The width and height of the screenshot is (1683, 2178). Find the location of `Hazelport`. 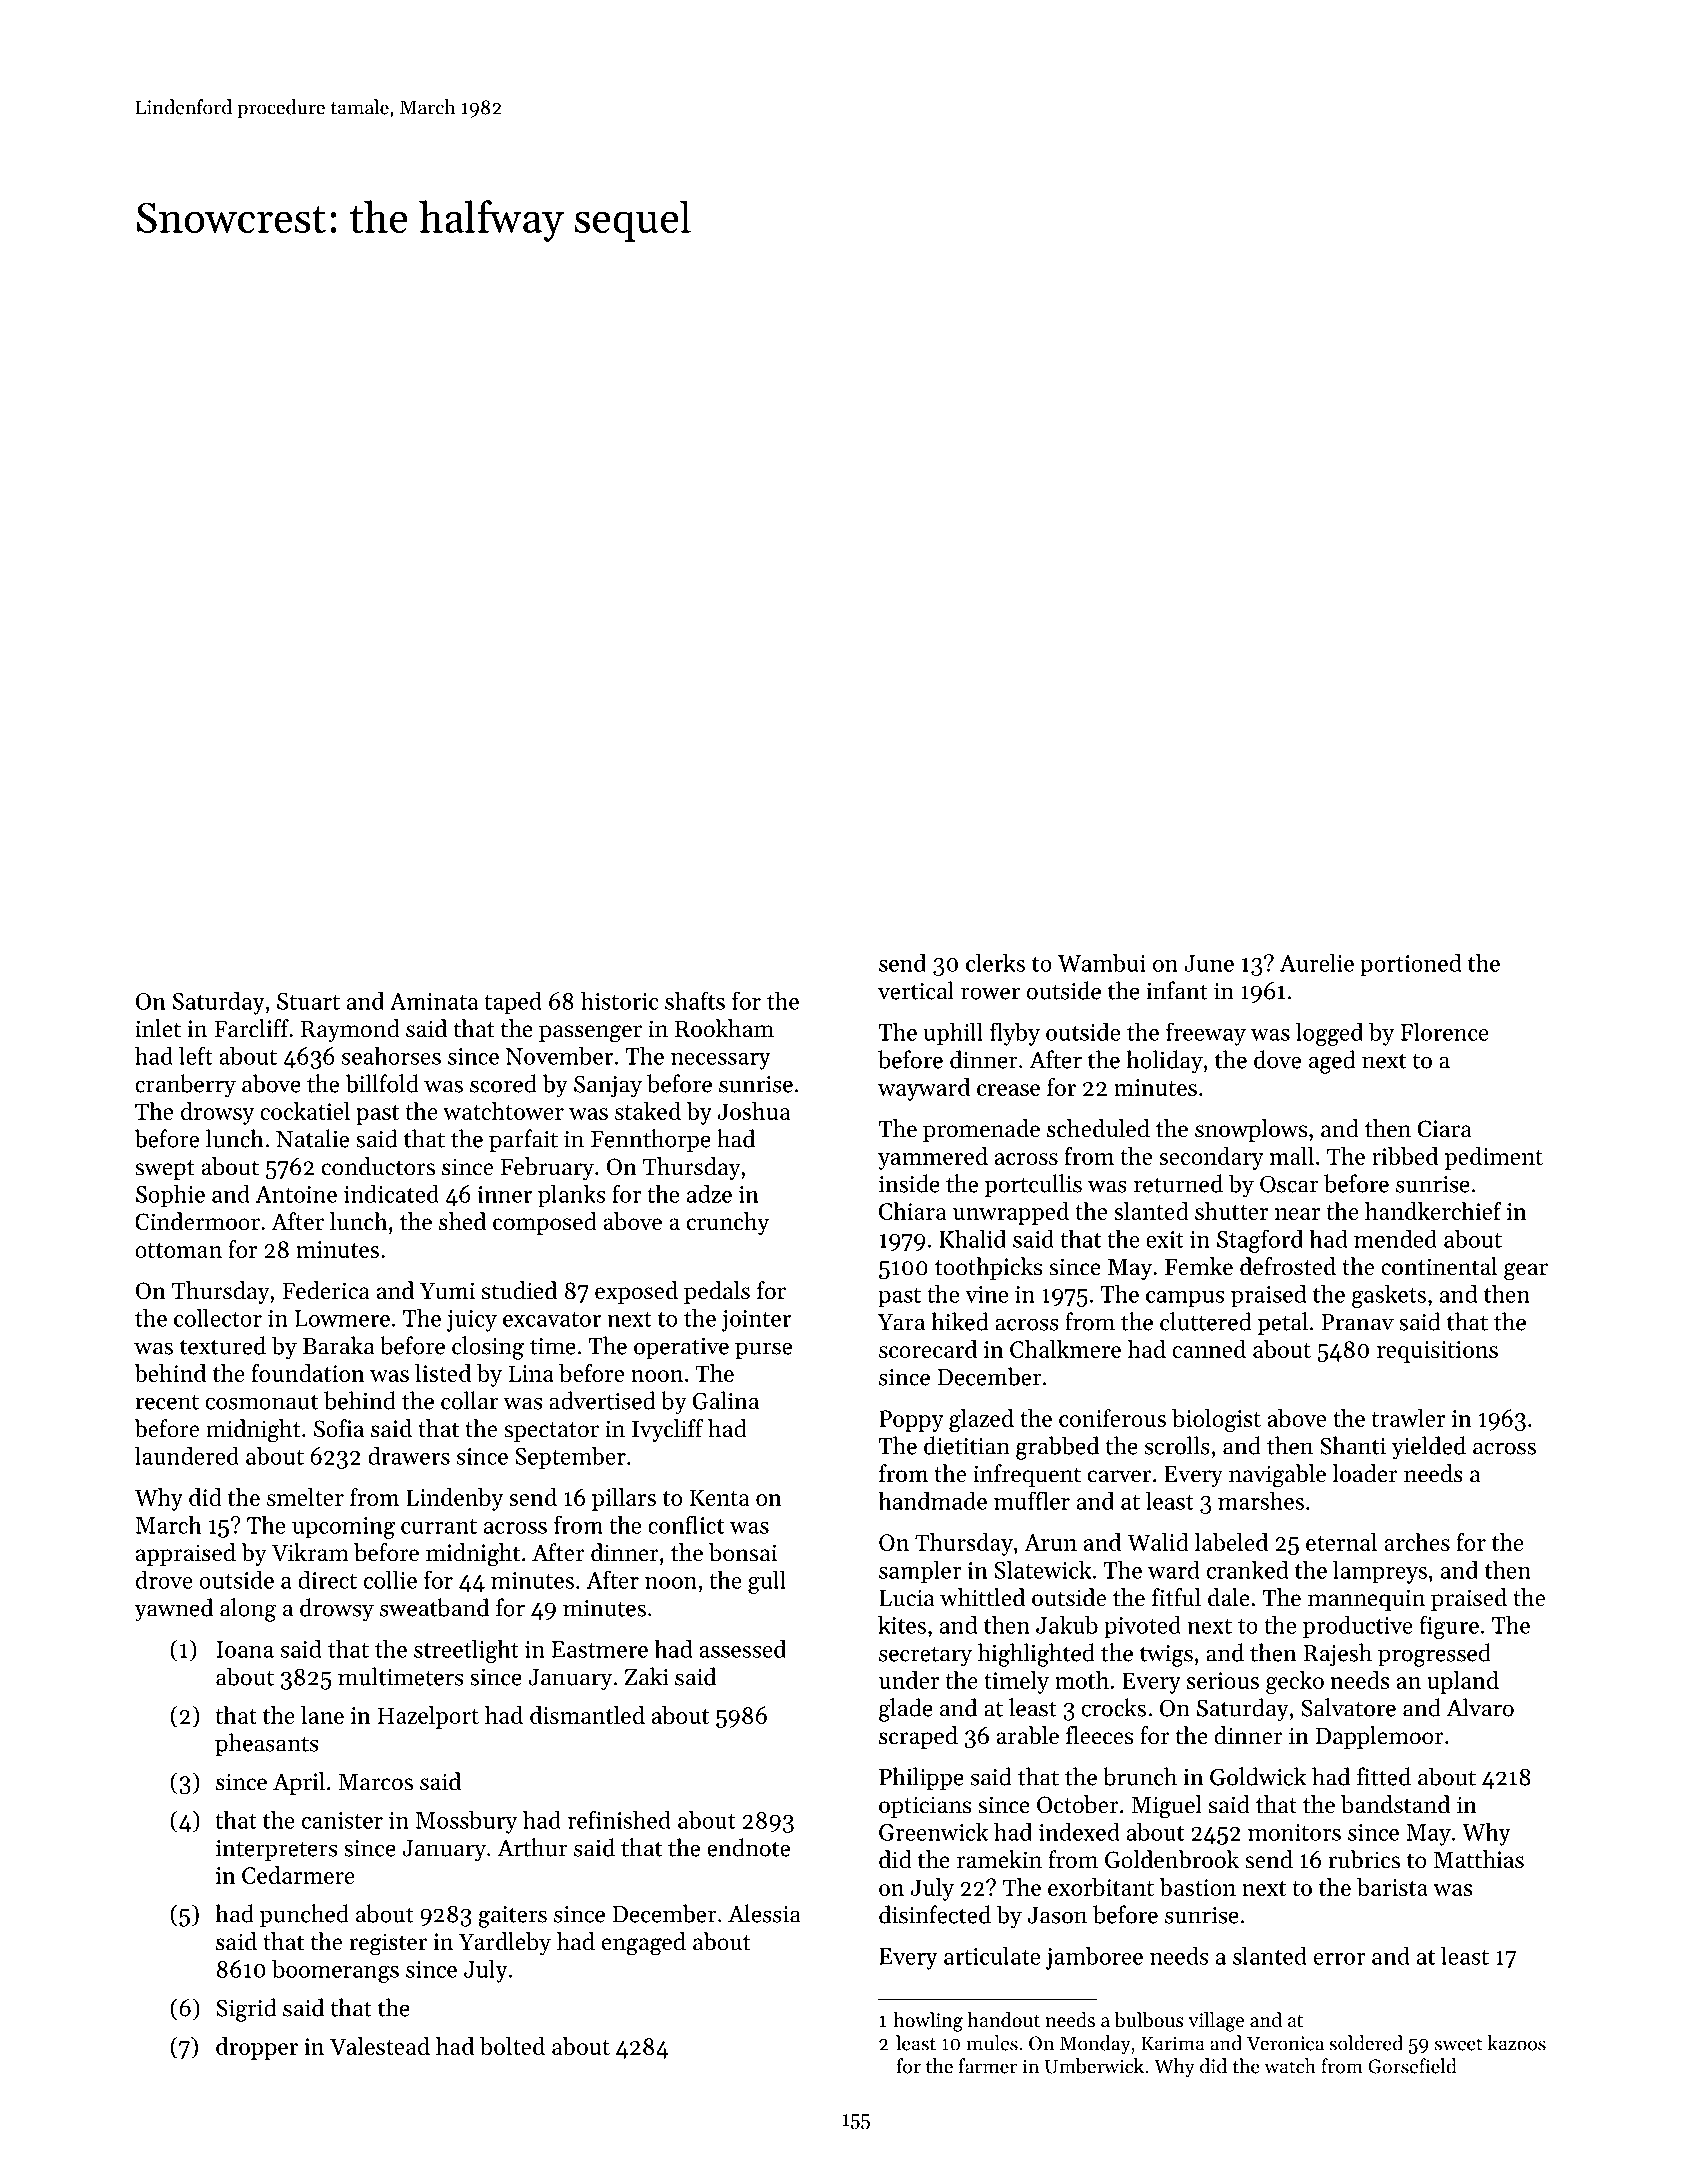

Hazelport is located at coordinates (428, 1717).
